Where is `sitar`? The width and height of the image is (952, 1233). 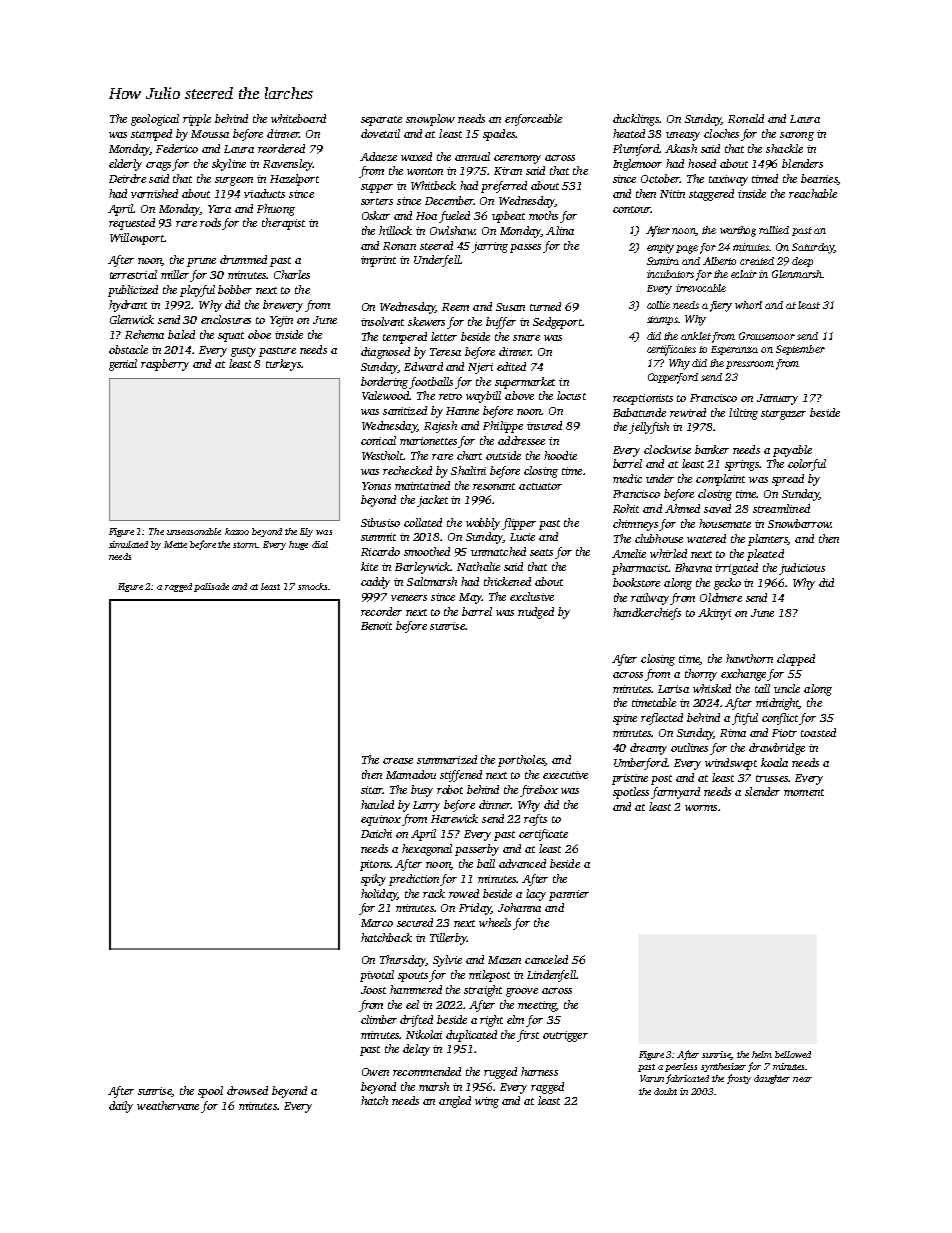 sitar is located at coordinates (372, 790).
